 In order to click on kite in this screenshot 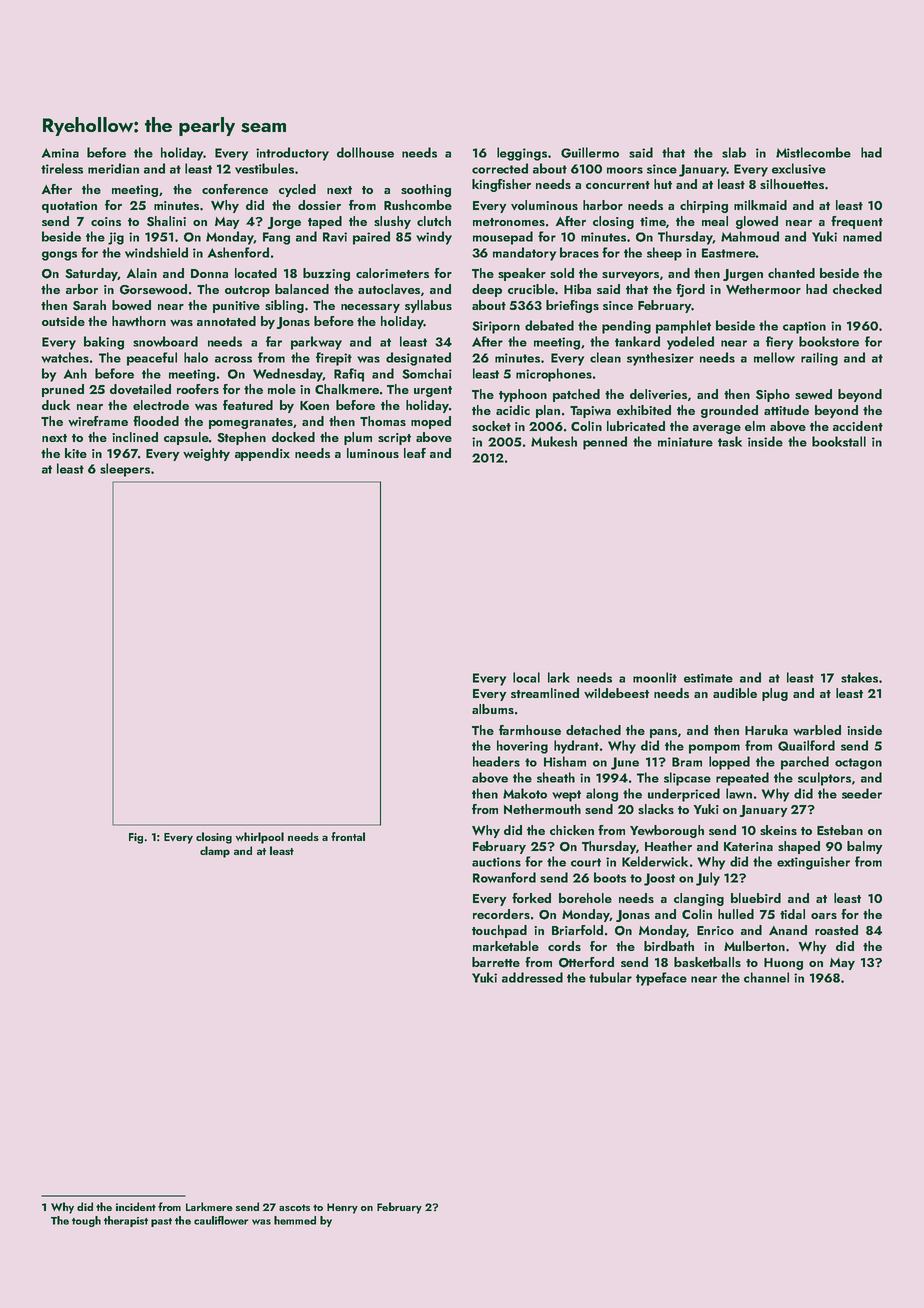, I will do `click(76, 453)`.
